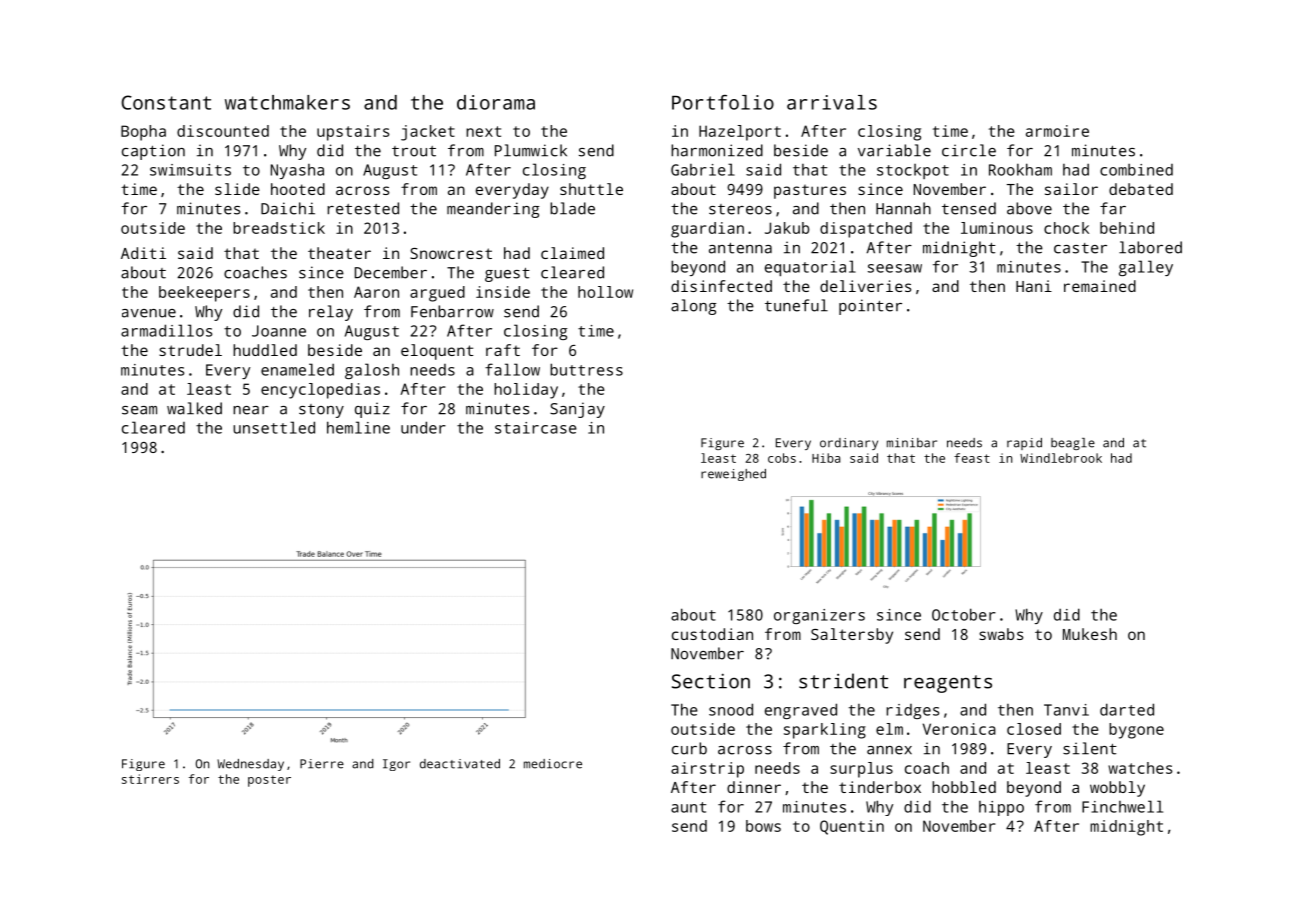  Describe the element at coordinates (733, 475) in the image. I see `reweighed` at that location.
